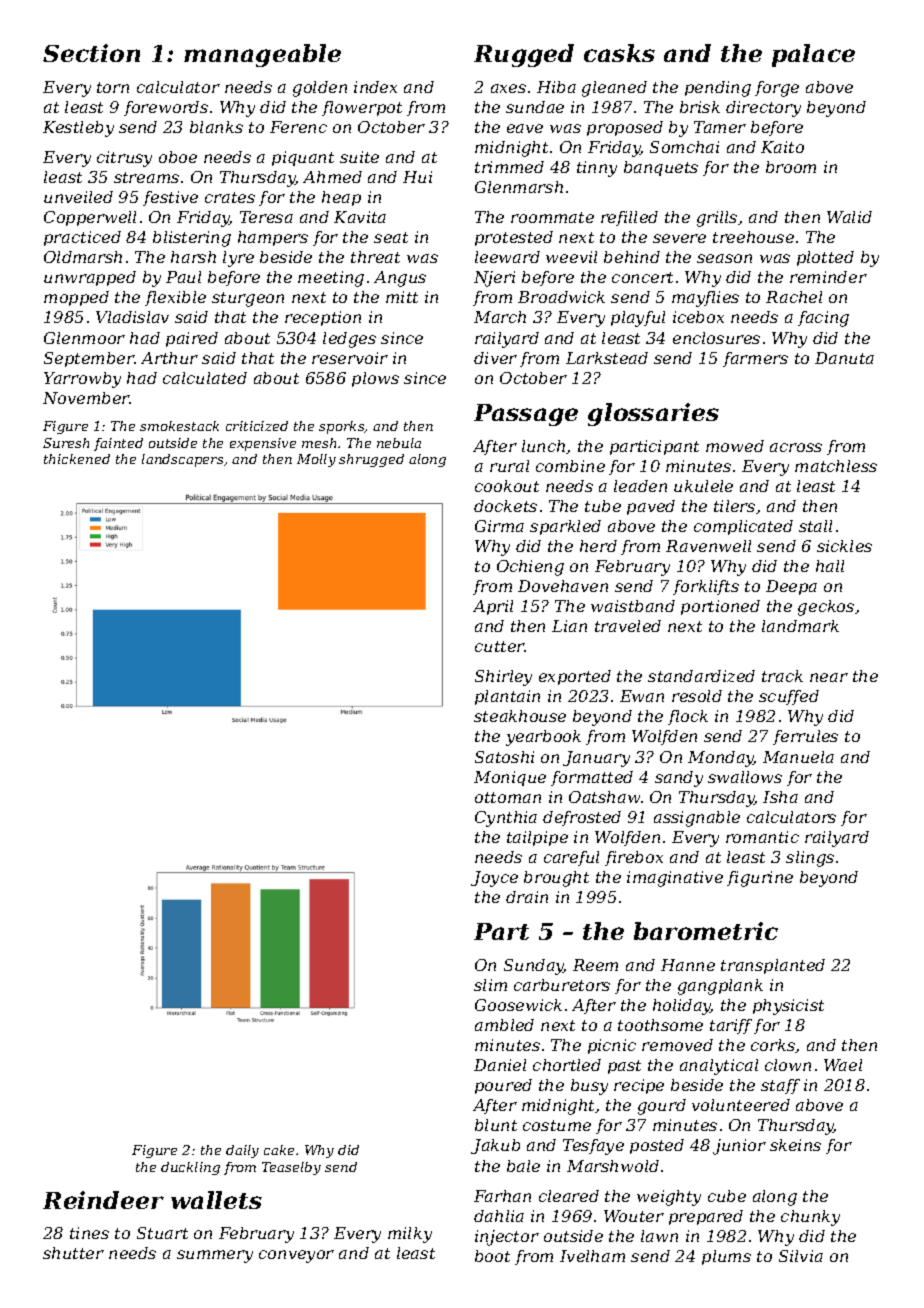  I want to click on duckling, so click(190, 1168).
